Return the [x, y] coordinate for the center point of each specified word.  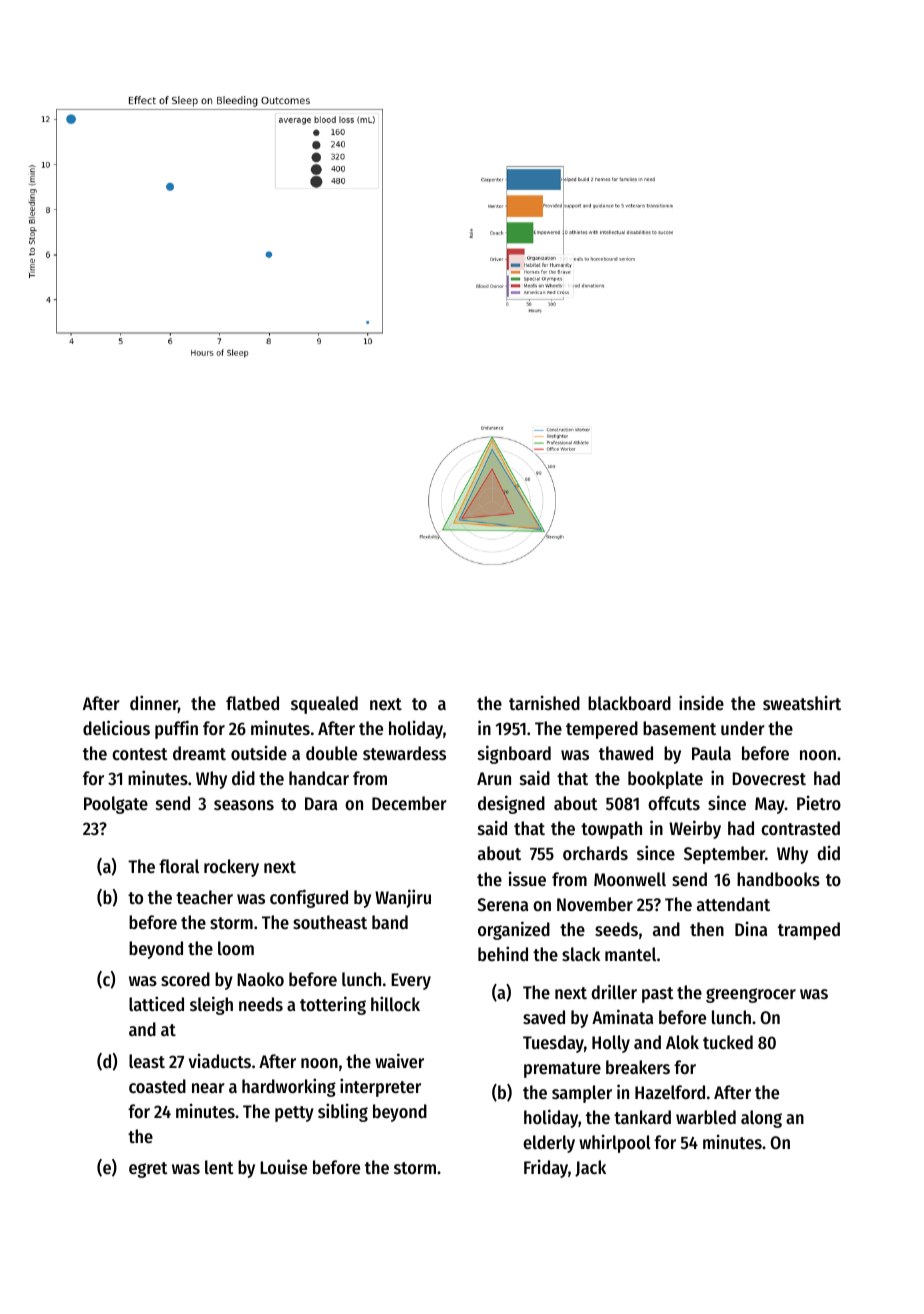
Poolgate [116, 805]
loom [236, 948]
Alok [682, 1042]
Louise [283, 1166]
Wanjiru [403, 898]
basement [679, 728]
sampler [582, 1094]
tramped [809, 931]
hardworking [289, 1087]
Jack [590, 1168]
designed [511, 804]
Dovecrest [769, 778]
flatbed [252, 703]
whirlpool [615, 1143]
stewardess [404, 753]
